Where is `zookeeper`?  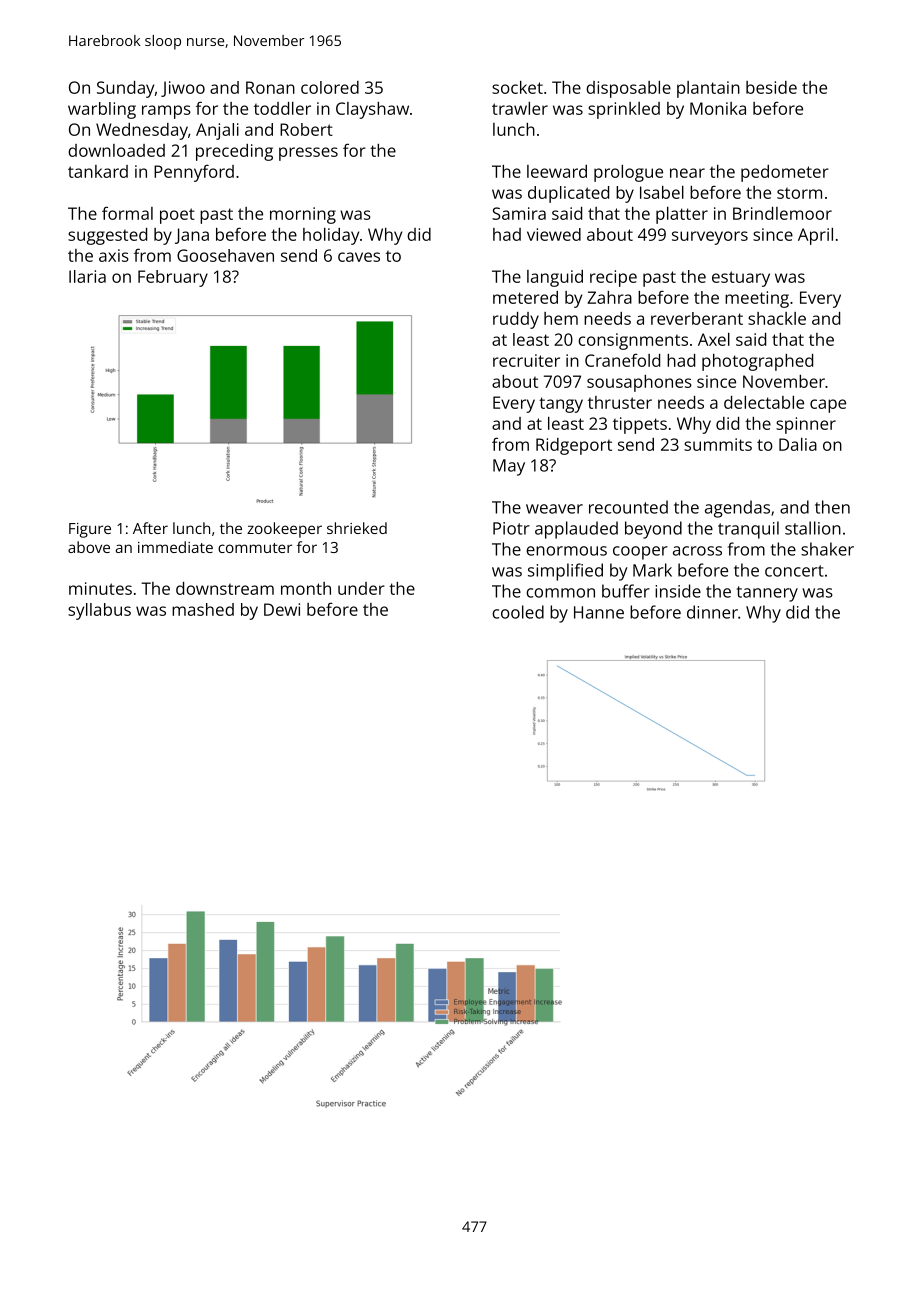 zookeeper is located at coordinates (284, 530).
